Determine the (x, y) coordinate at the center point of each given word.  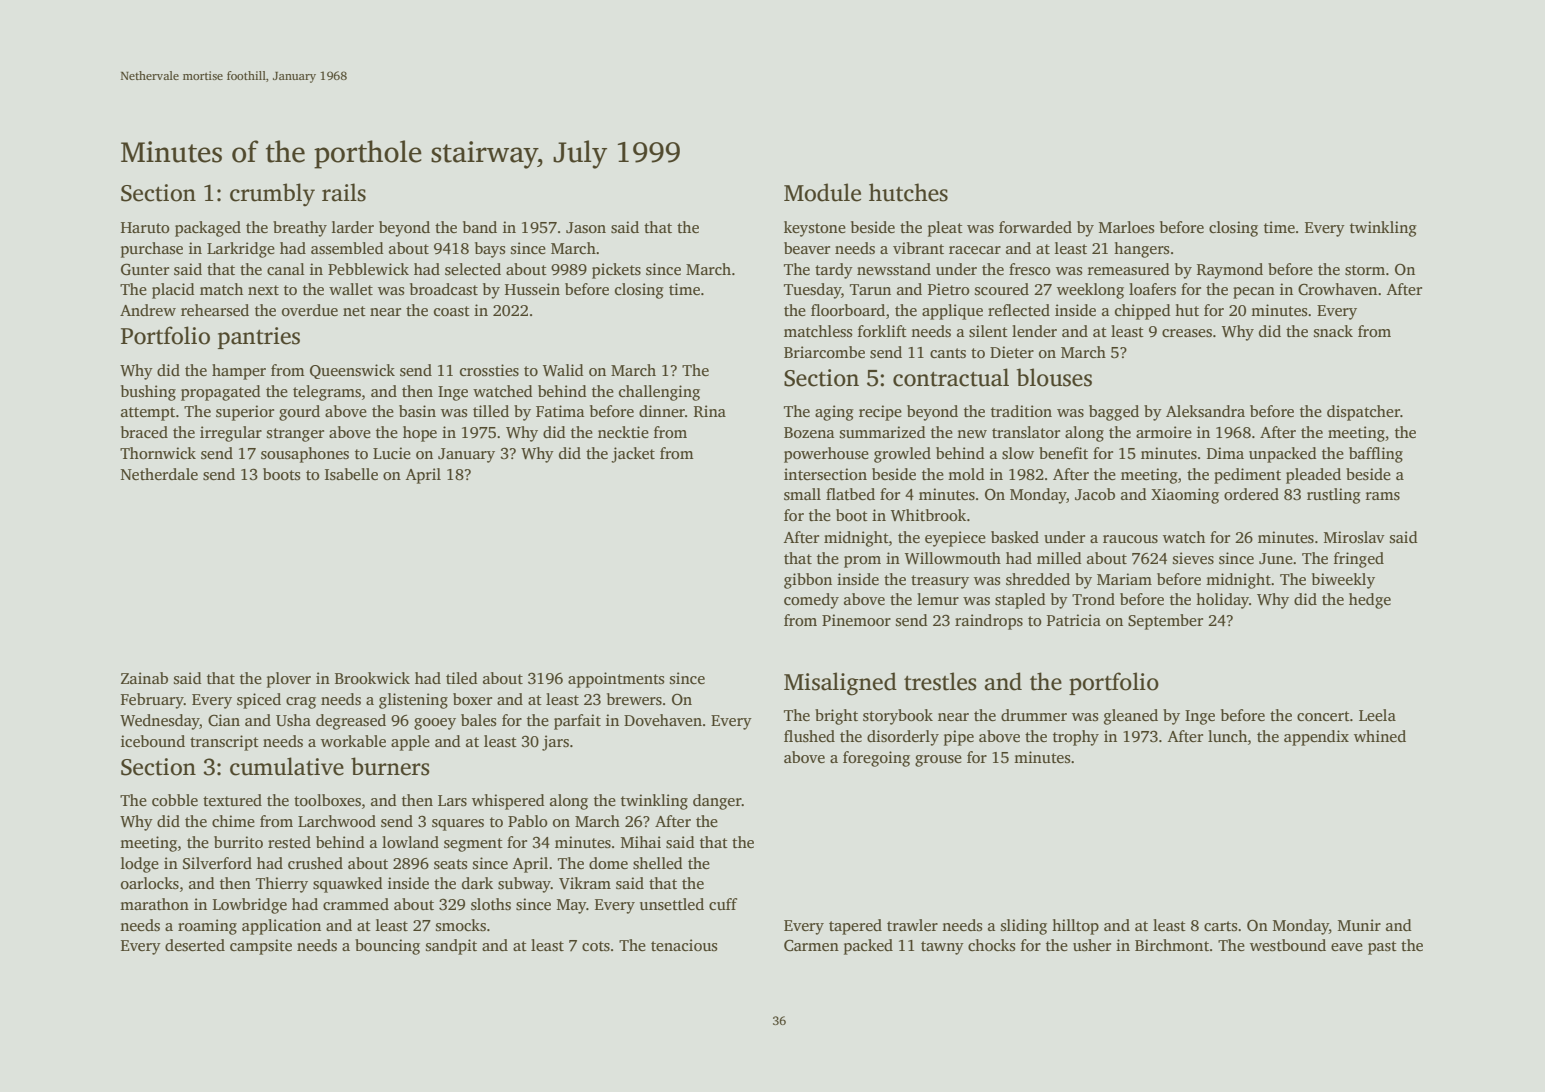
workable (353, 741)
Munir (1359, 925)
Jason (586, 228)
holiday (1222, 601)
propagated (221, 393)
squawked (348, 885)
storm (1365, 270)
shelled (658, 863)
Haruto (145, 227)
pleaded (1313, 476)
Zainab (144, 678)
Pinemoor (856, 620)
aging (834, 413)
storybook (898, 717)
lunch (1227, 736)
